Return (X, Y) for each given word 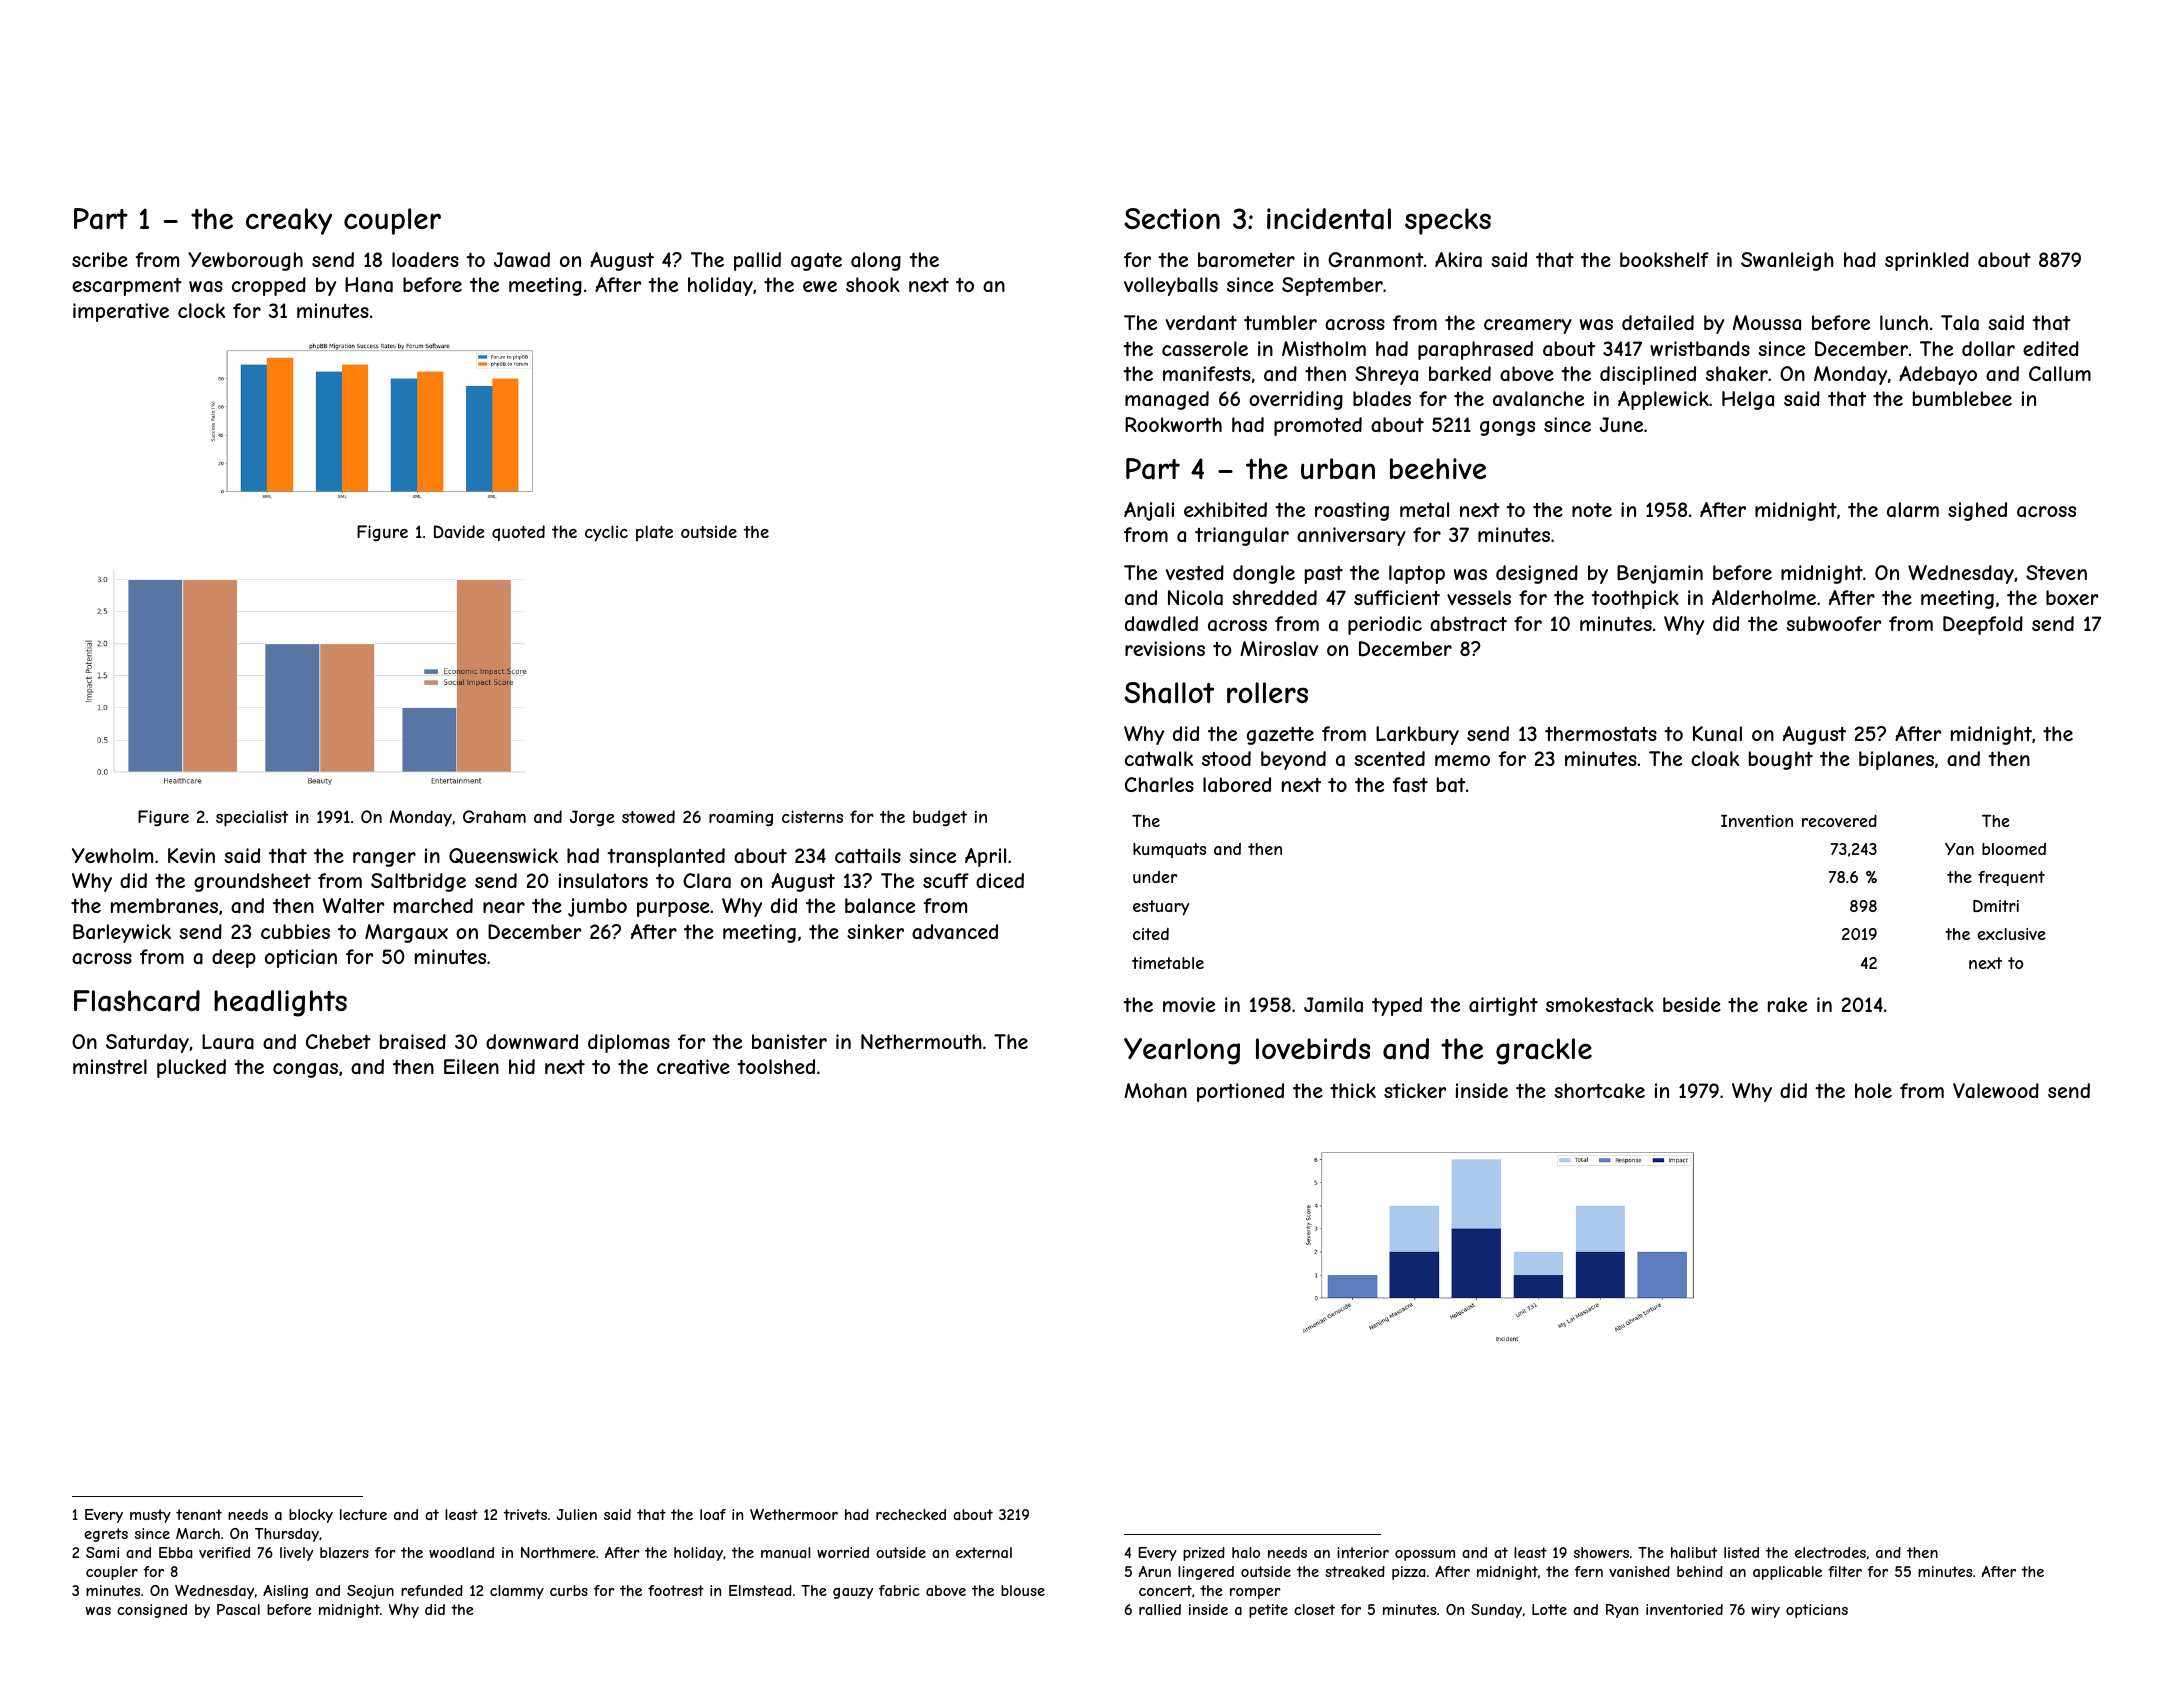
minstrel (110, 1066)
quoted (518, 533)
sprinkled (1927, 261)
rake (1787, 1004)
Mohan (1155, 1091)
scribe (100, 259)
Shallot (1169, 693)
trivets (525, 1514)
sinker (875, 931)
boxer (2072, 597)
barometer (1246, 260)
